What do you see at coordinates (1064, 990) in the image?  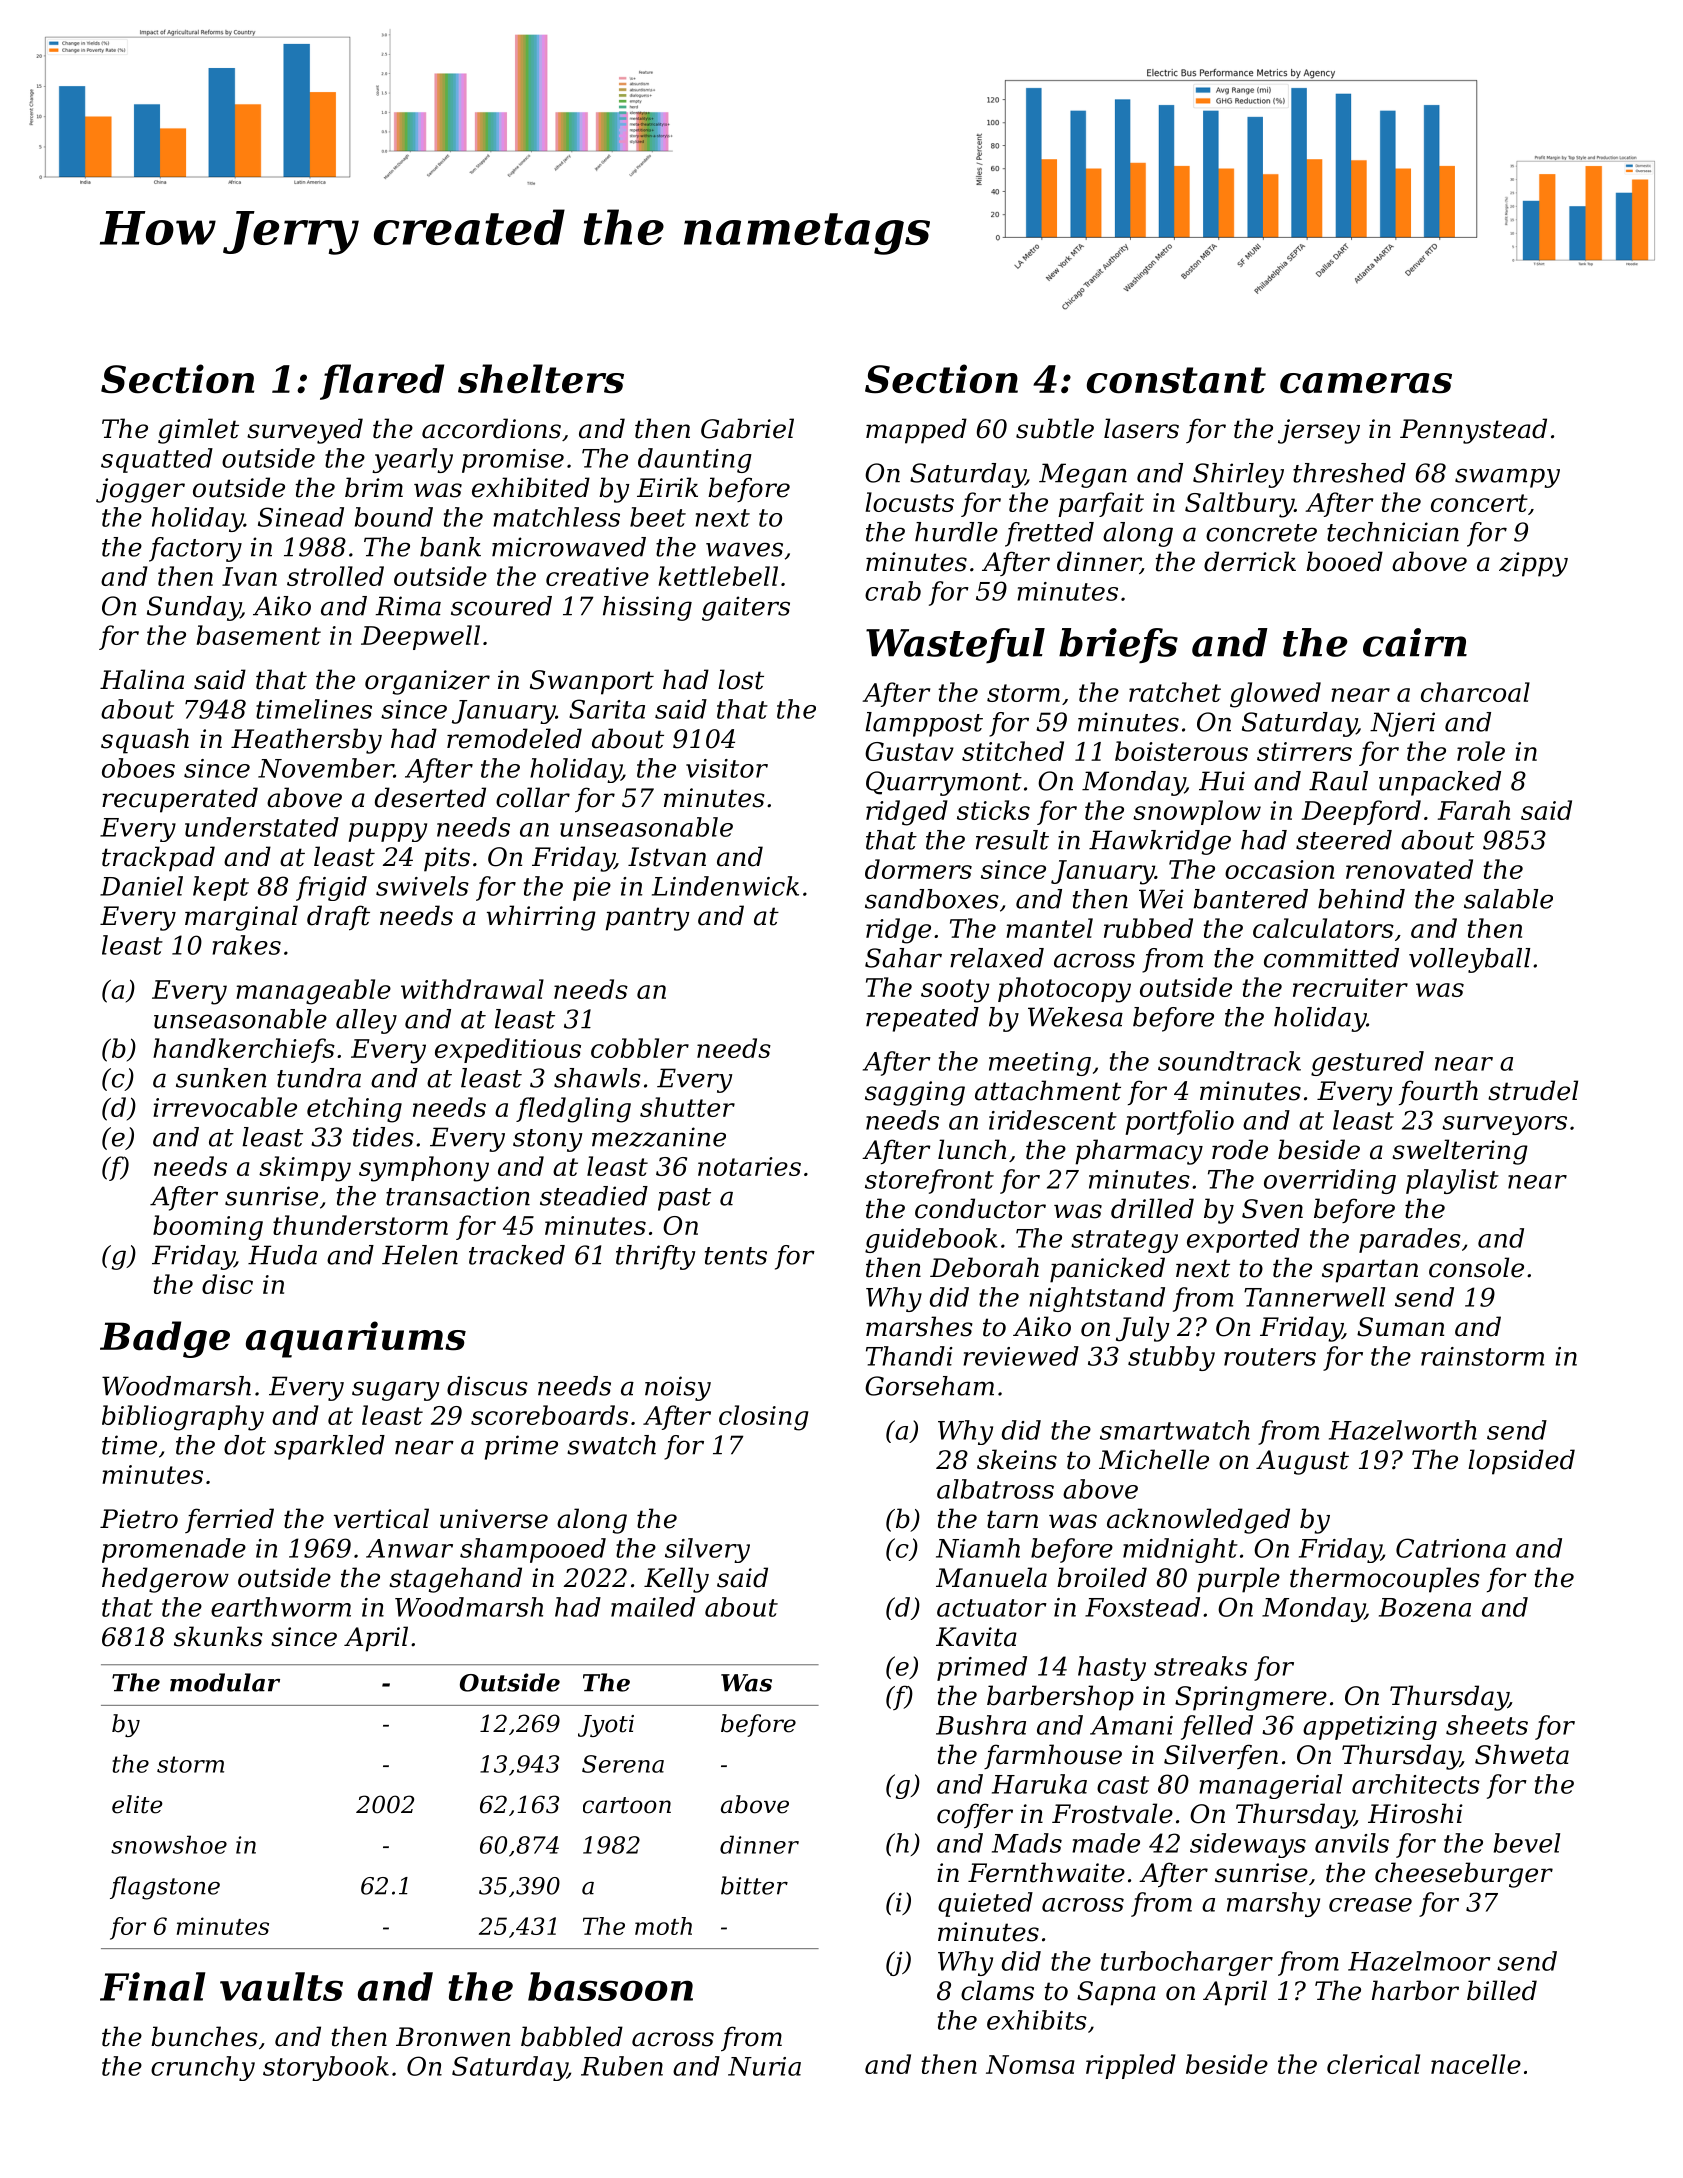 I see `photocopy` at bounding box center [1064, 990].
